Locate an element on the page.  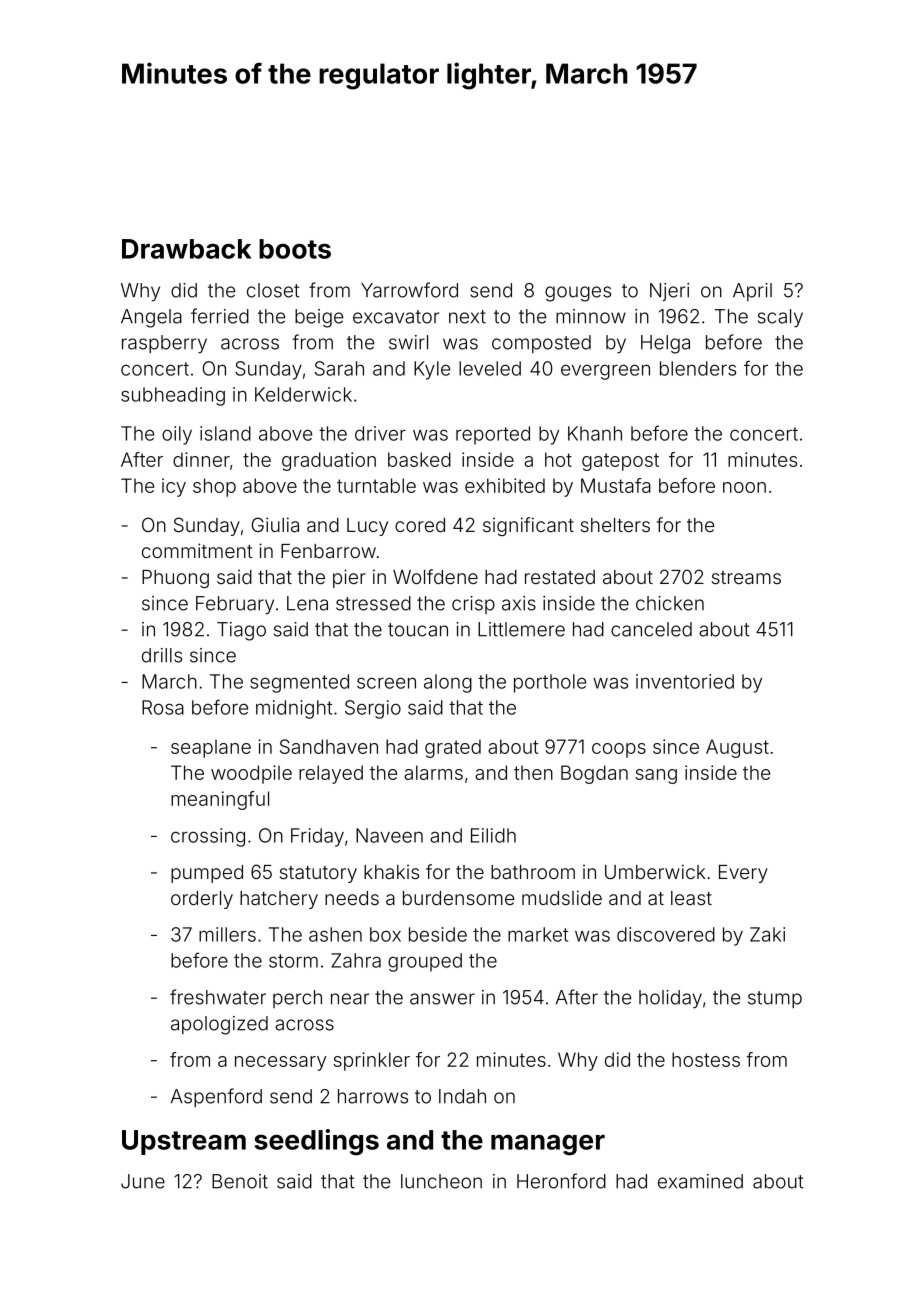
Tiago is located at coordinates (241, 631).
